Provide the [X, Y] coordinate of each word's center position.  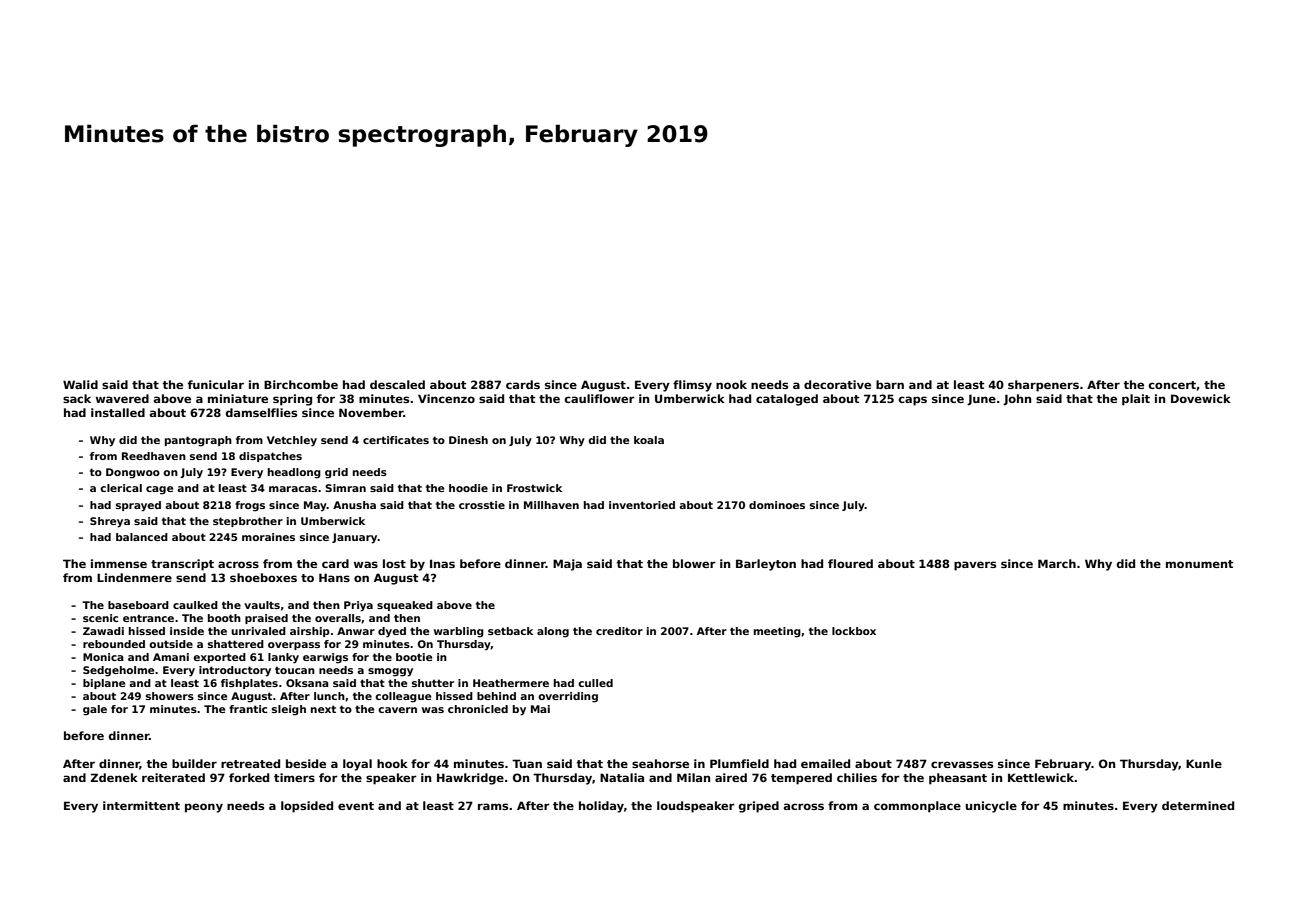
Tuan [527, 763]
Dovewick [1201, 398]
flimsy [692, 386]
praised [266, 619]
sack [77, 398]
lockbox [854, 631]
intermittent [141, 805]
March [1057, 563]
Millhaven [551, 505]
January [355, 538]
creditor [619, 631]
